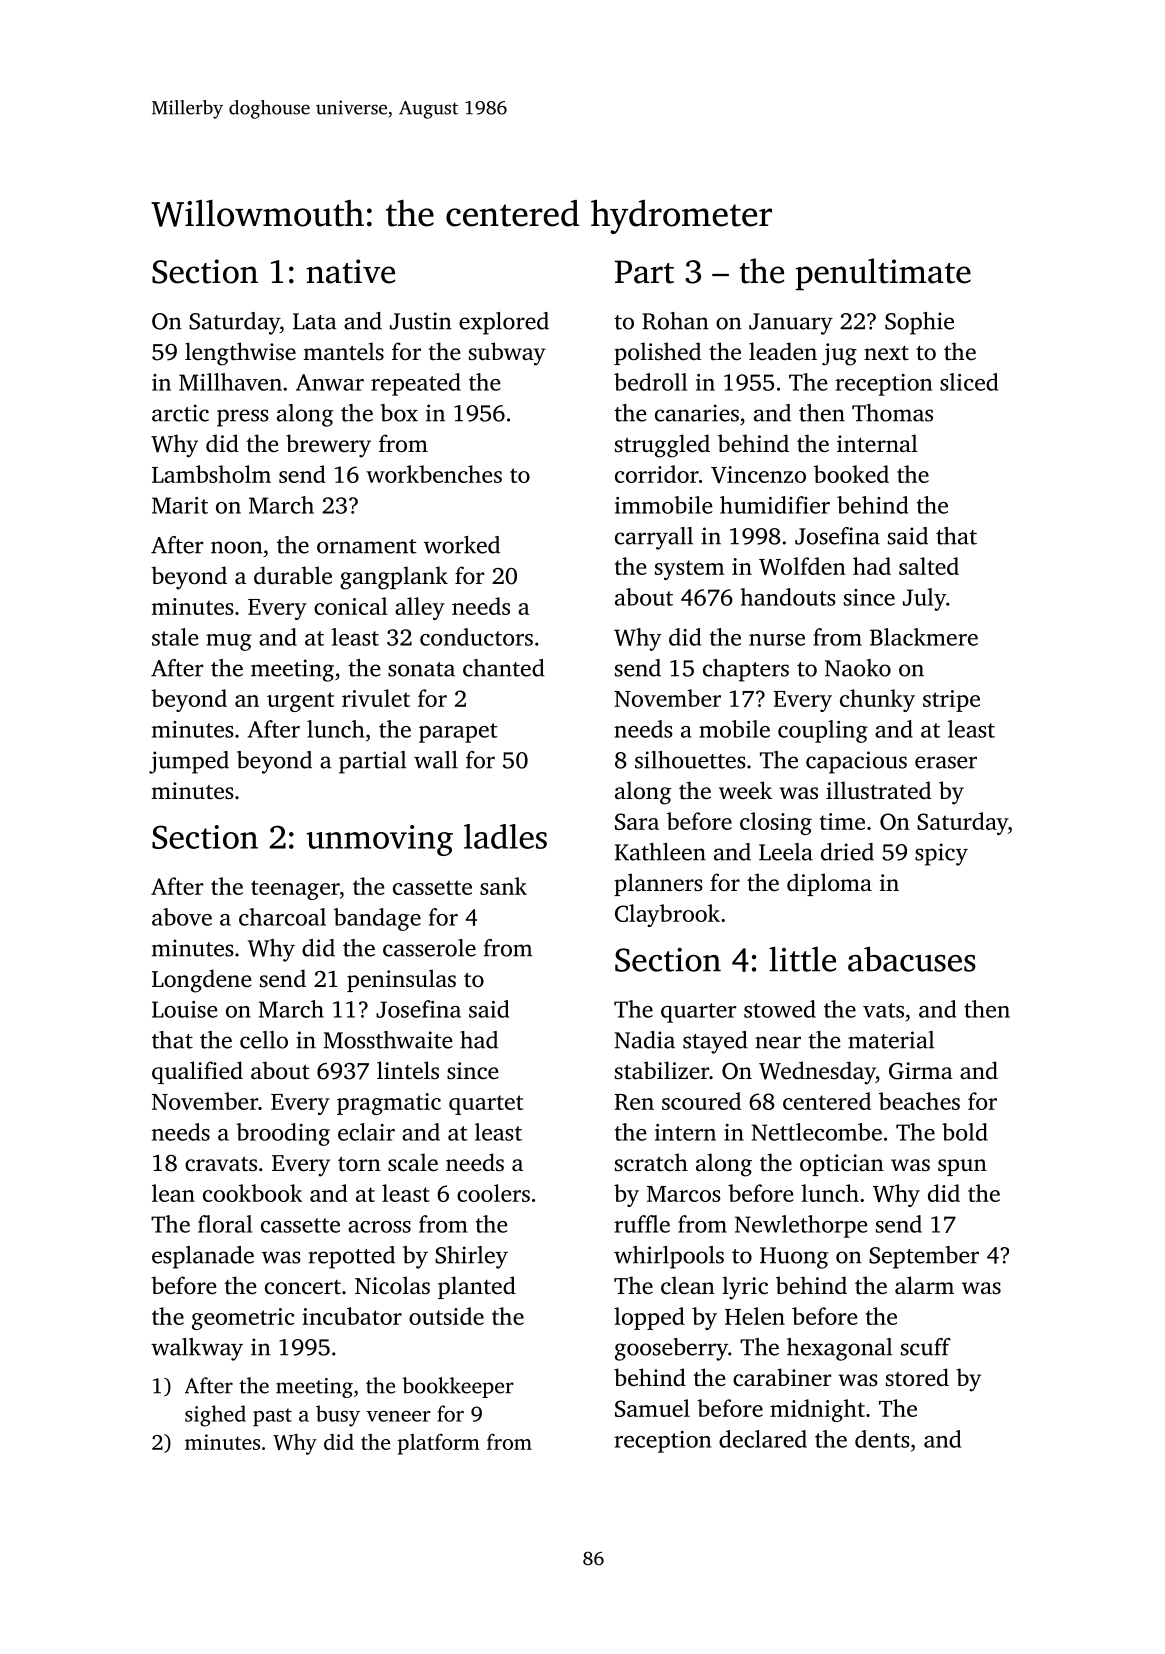  I want to click on jumped, so click(189, 762).
